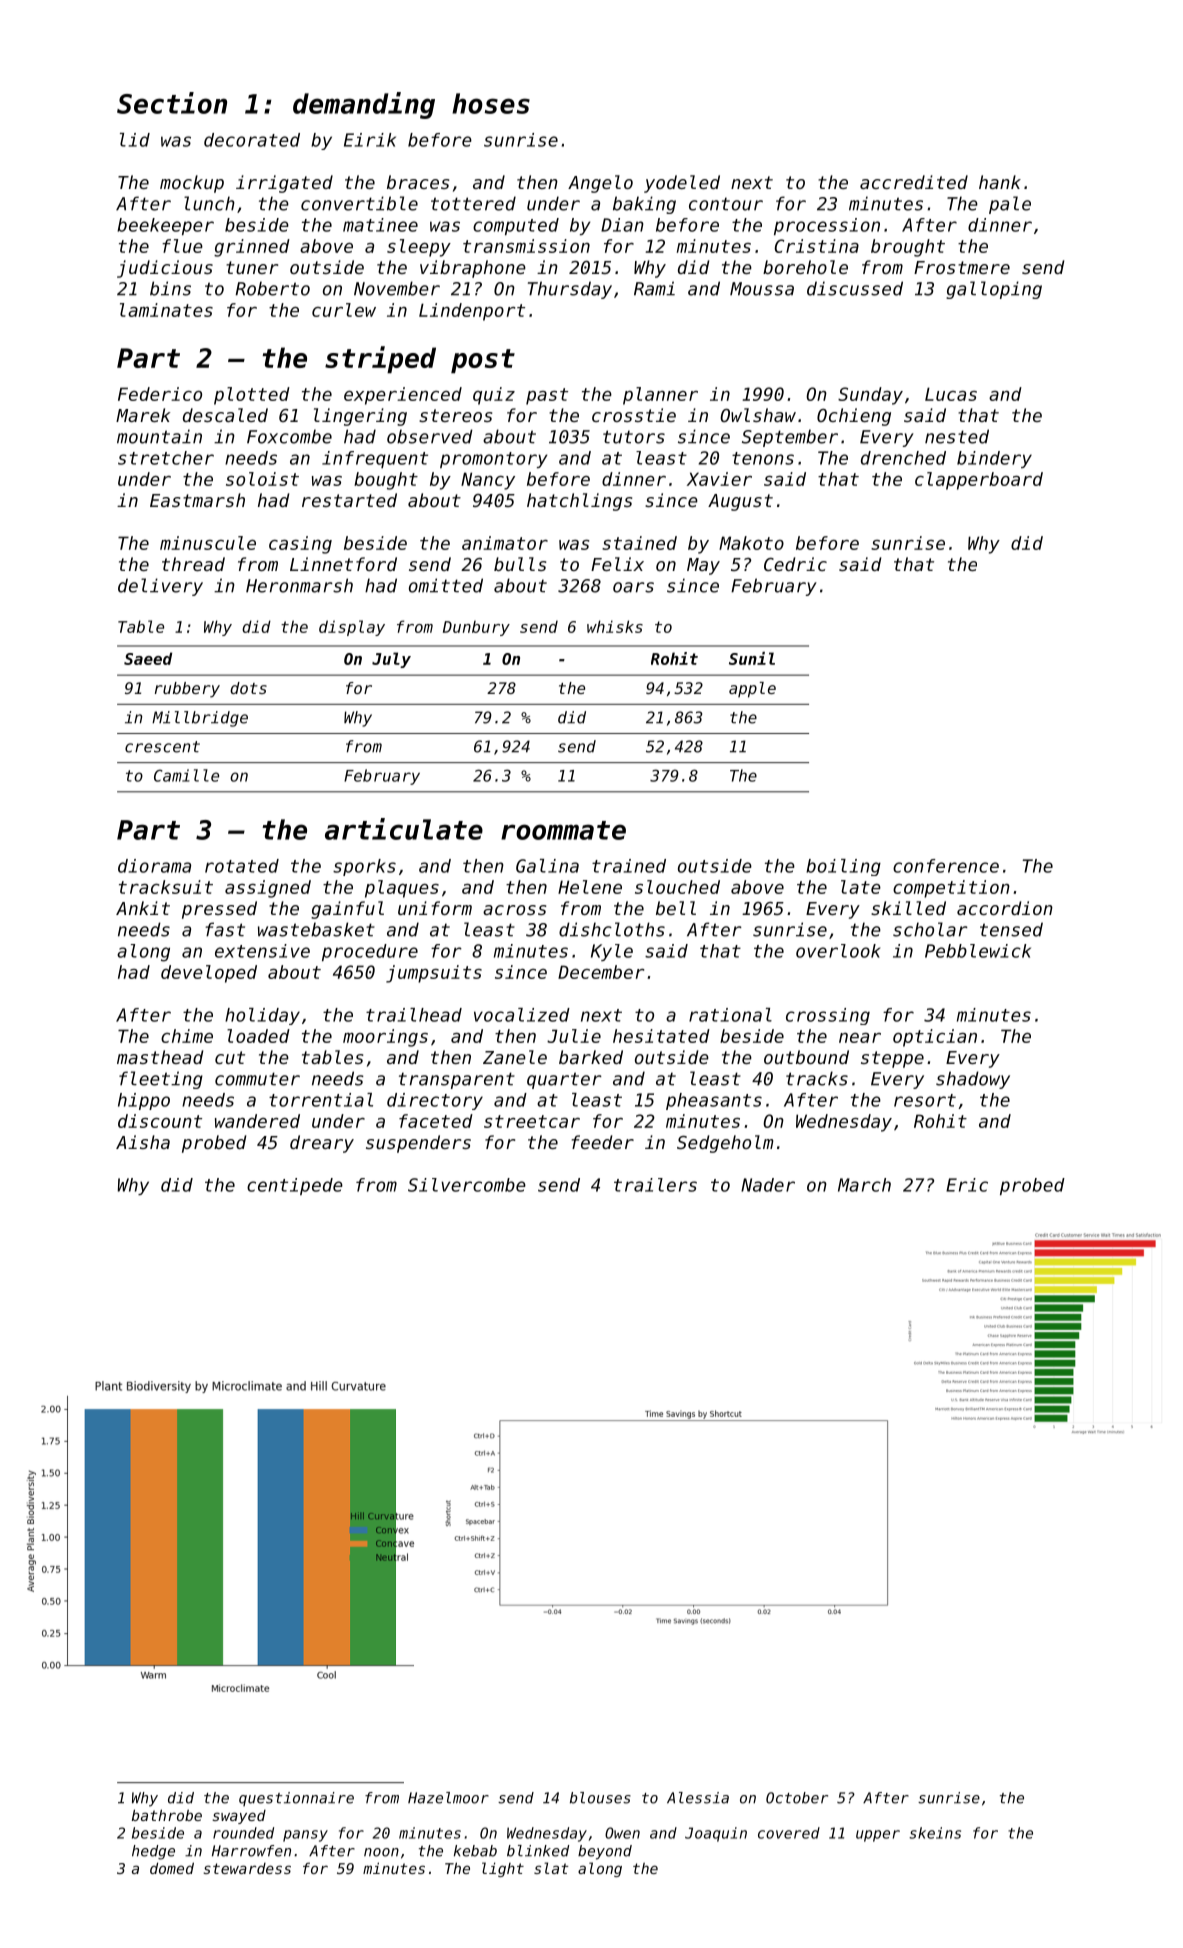 Image resolution: width=1183 pixels, height=1948 pixels. Describe the element at coordinates (655, 1185) in the image. I see `trailers` at that location.
